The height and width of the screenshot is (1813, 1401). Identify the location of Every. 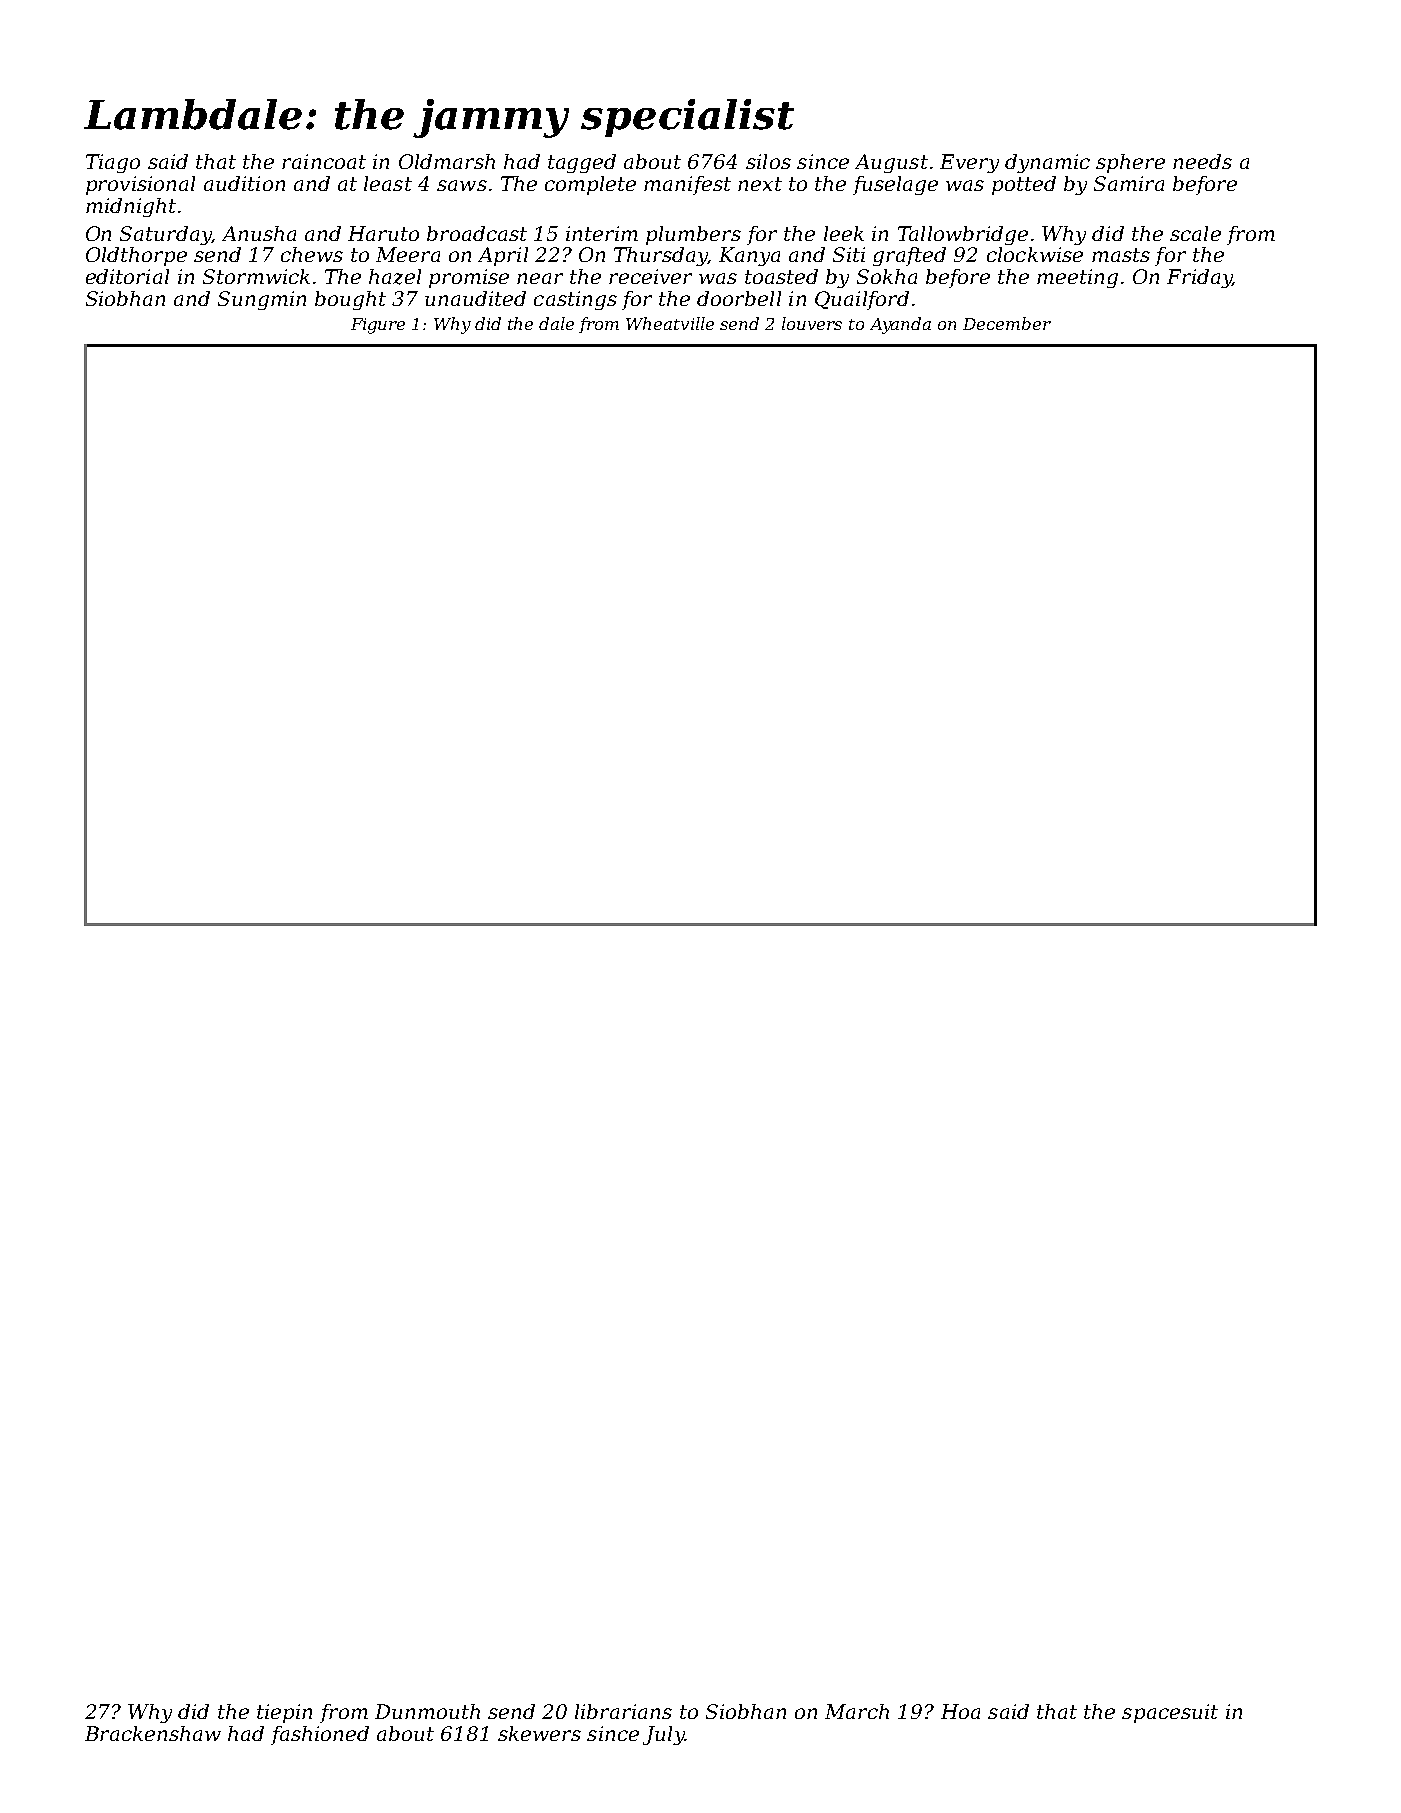
(969, 163).
